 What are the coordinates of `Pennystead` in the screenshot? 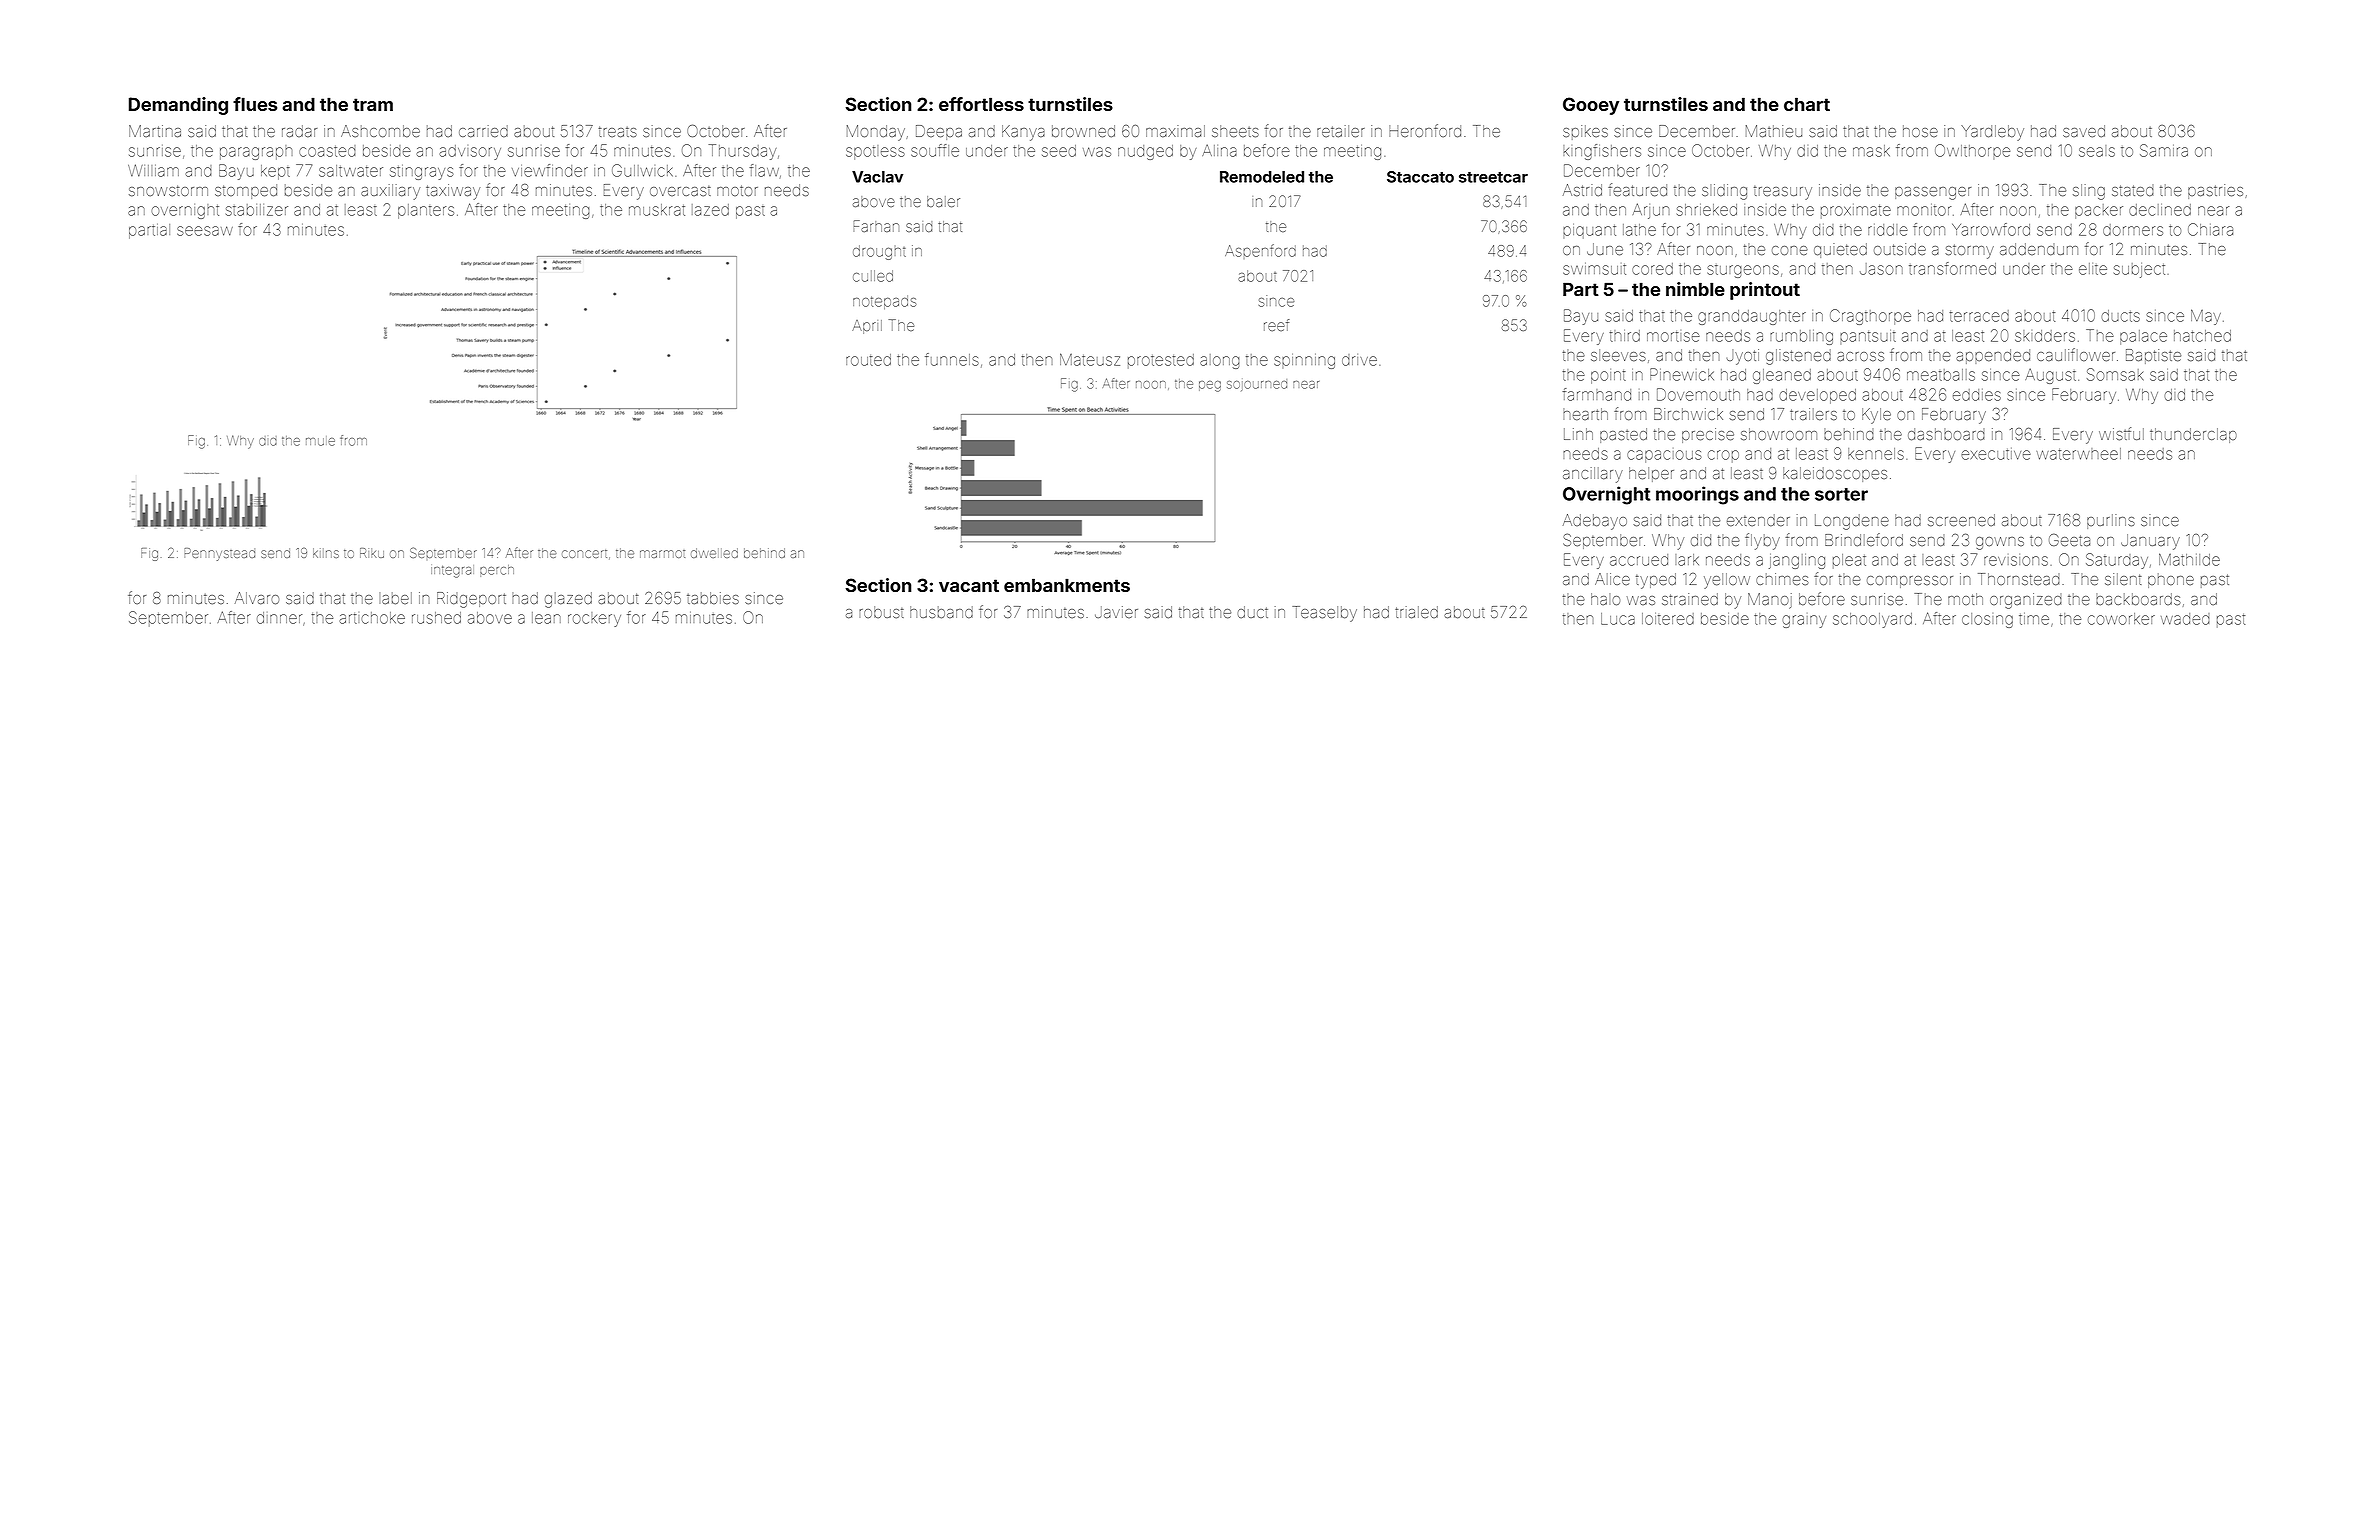 It's located at (219, 554).
